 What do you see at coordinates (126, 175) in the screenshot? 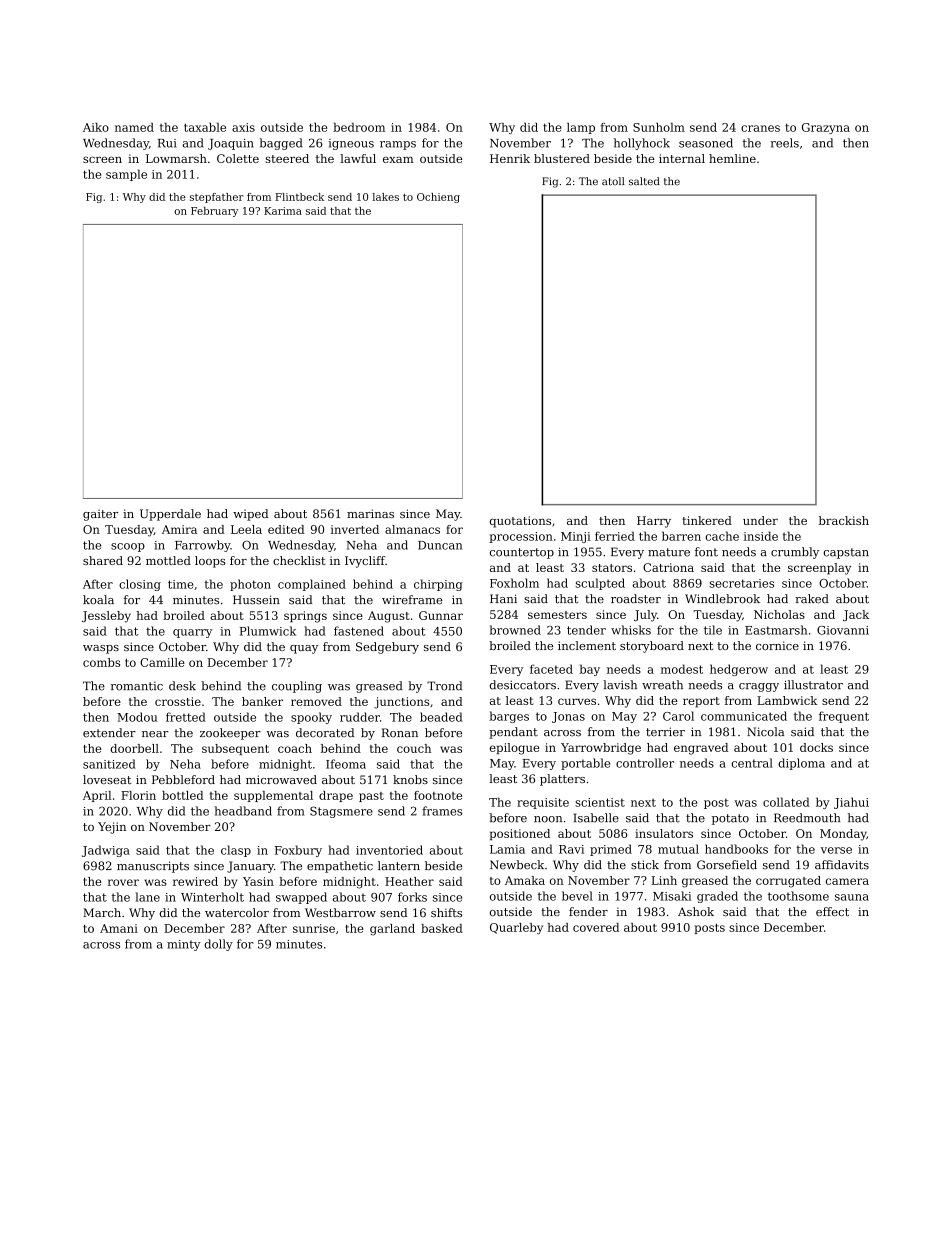
I see `sample` at bounding box center [126, 175].
